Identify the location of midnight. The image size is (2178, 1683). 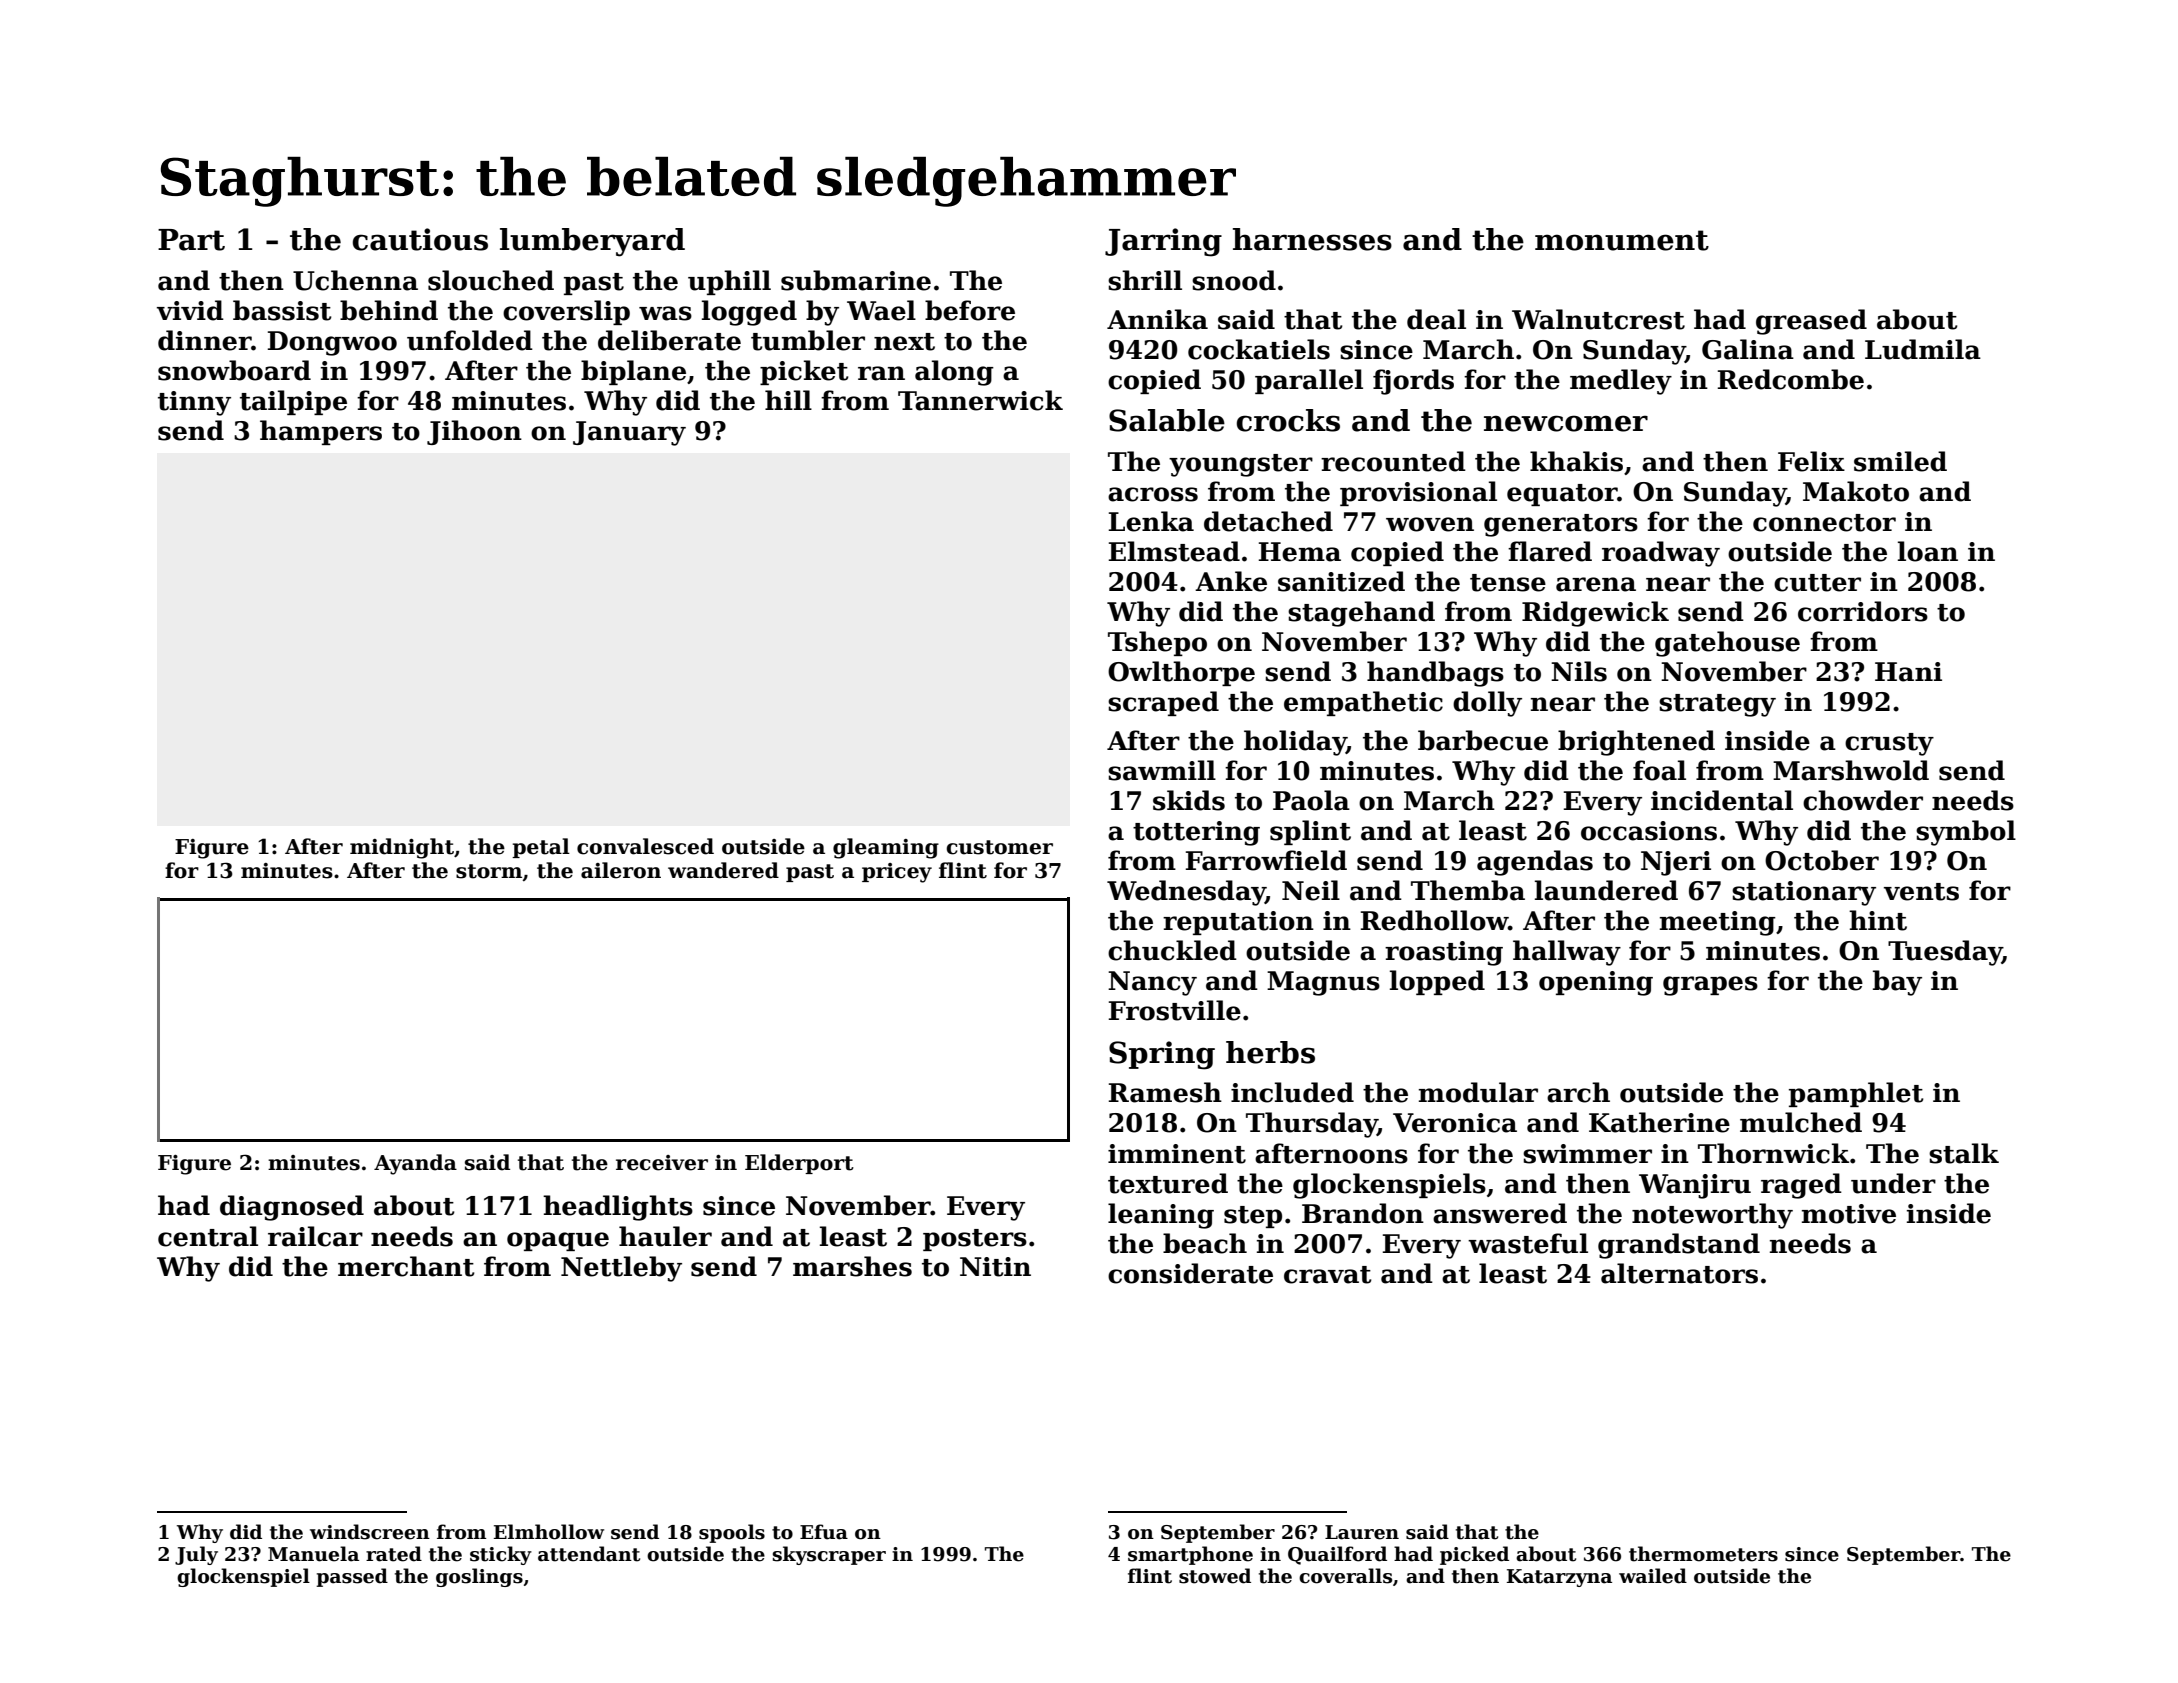
(402, 848).
